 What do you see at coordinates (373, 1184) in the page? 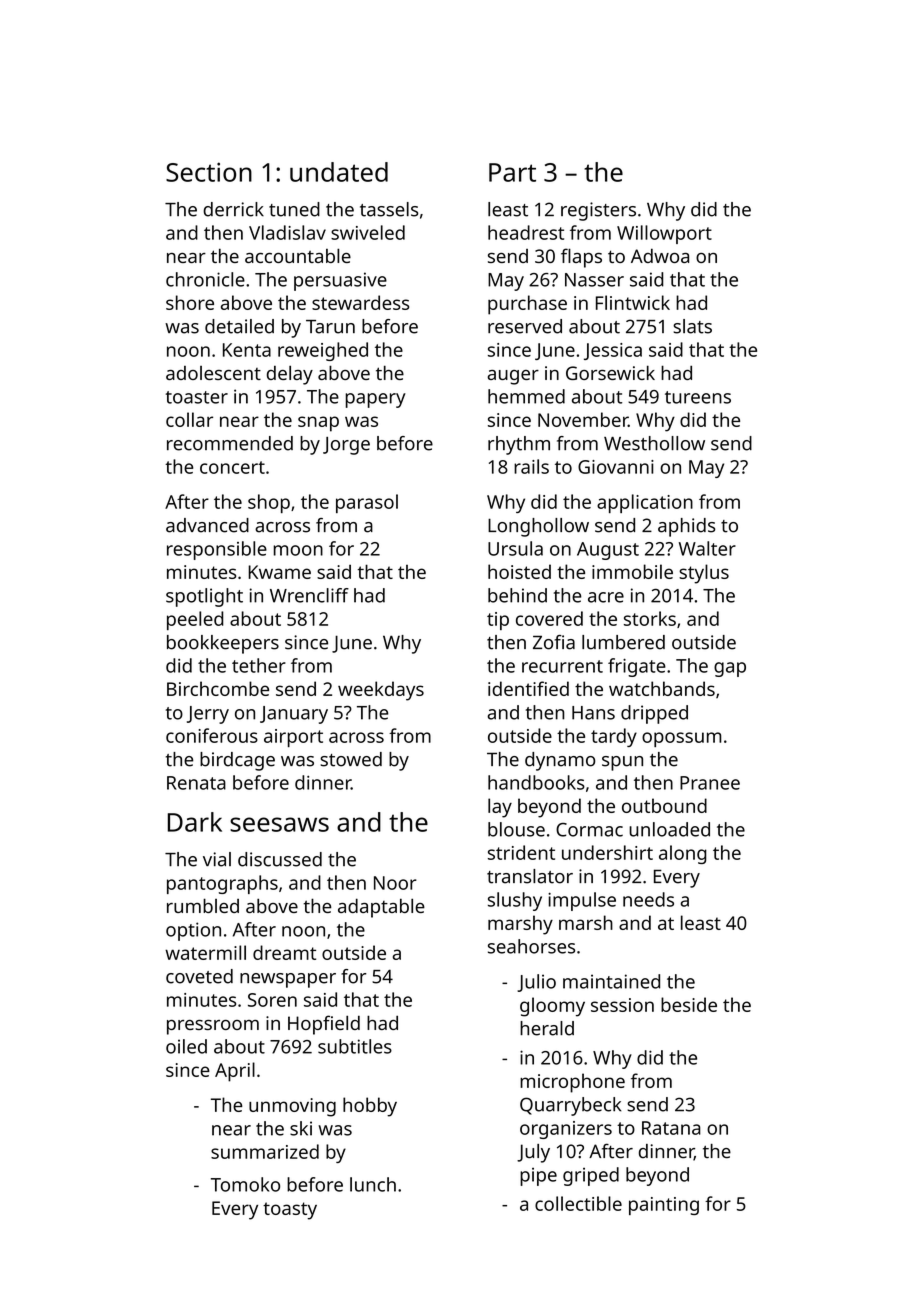
I see `lunch` at bounding box center [373, 1184].
